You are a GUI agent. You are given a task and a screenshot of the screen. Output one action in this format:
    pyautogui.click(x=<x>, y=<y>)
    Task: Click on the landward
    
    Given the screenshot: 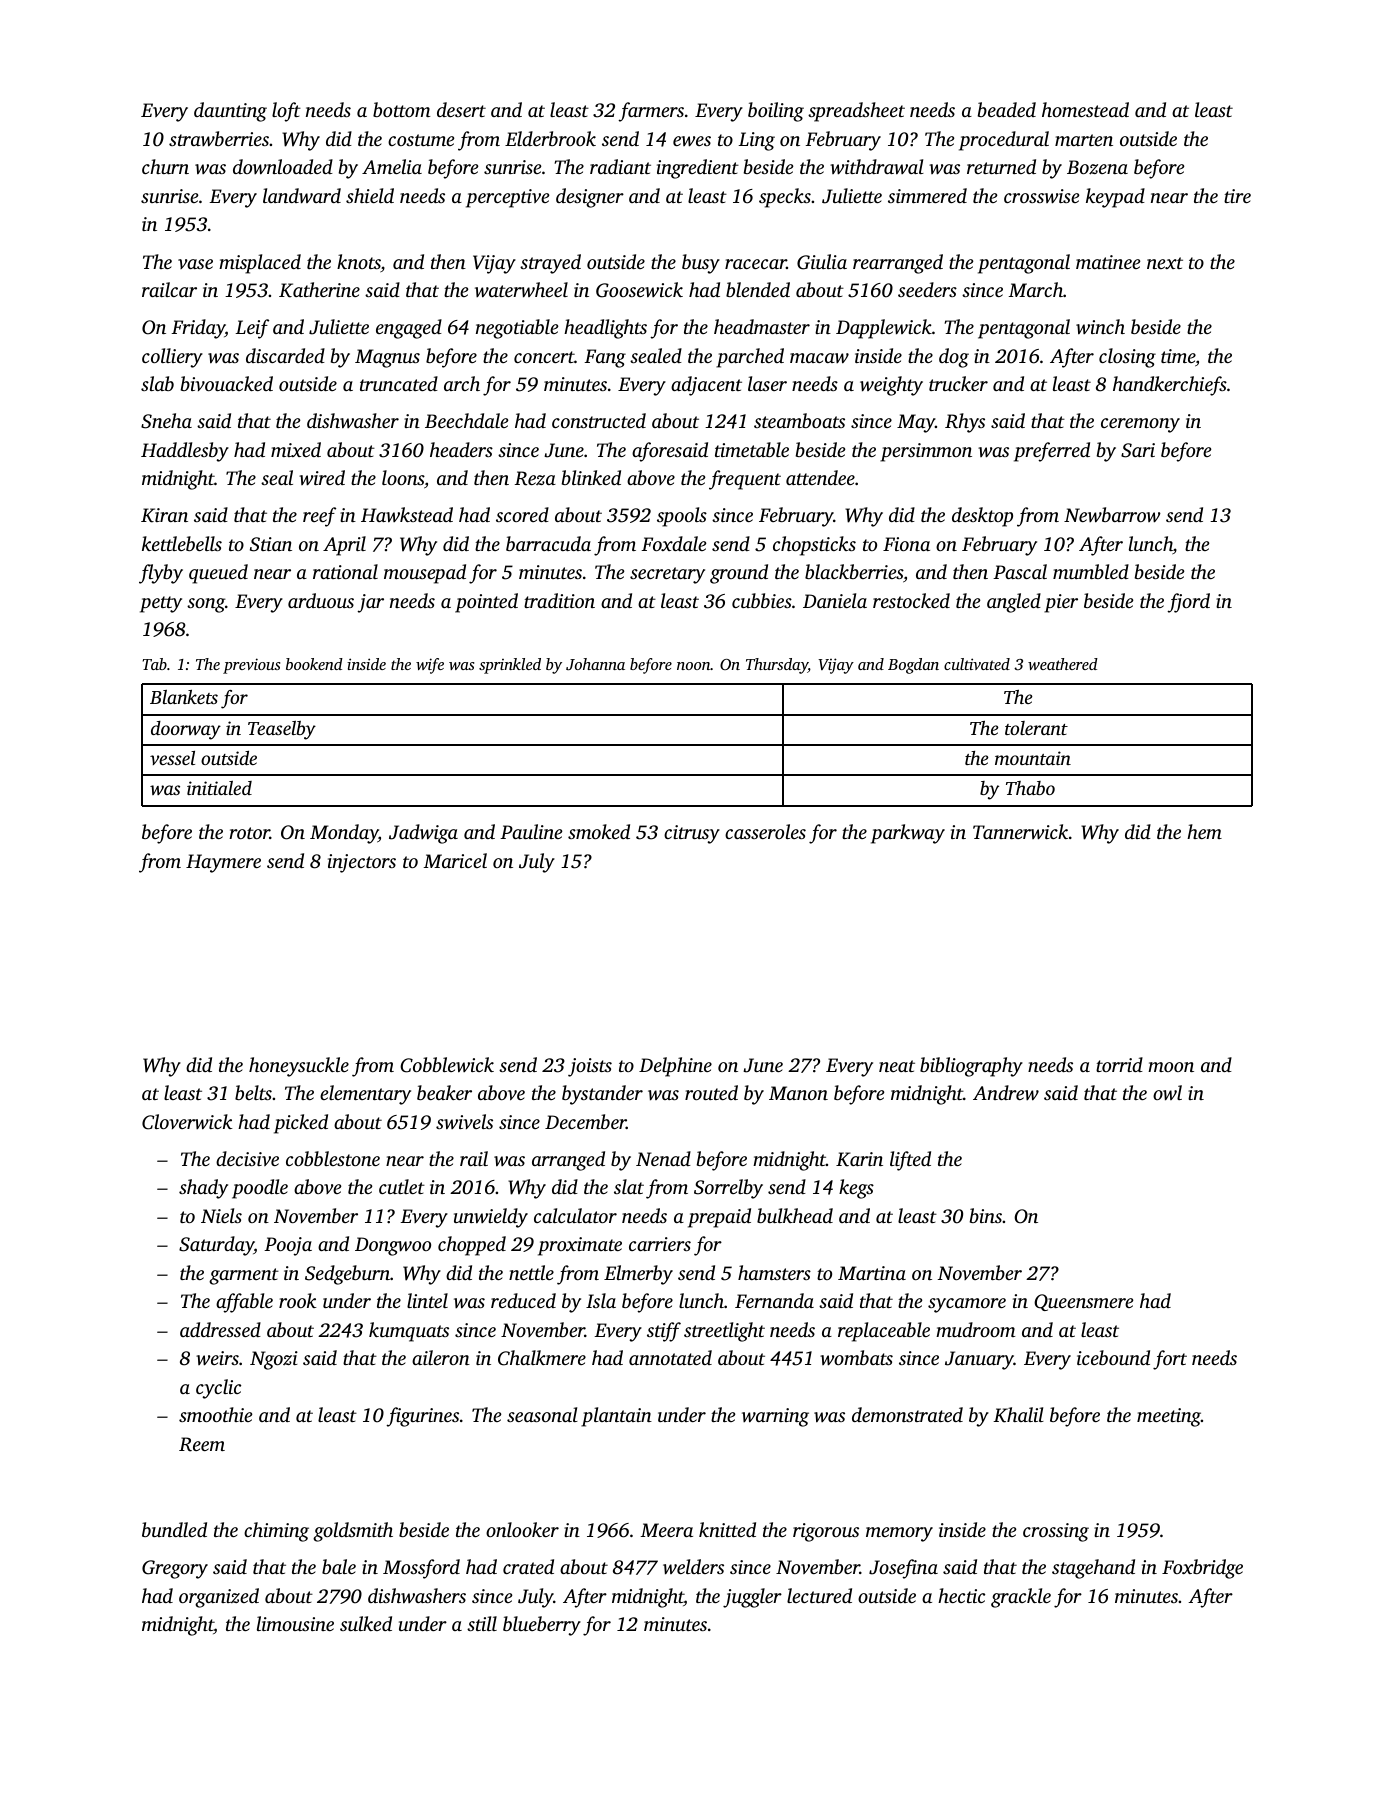 What is the action you would take?
    pyautogui.click(x=302, y=196)
